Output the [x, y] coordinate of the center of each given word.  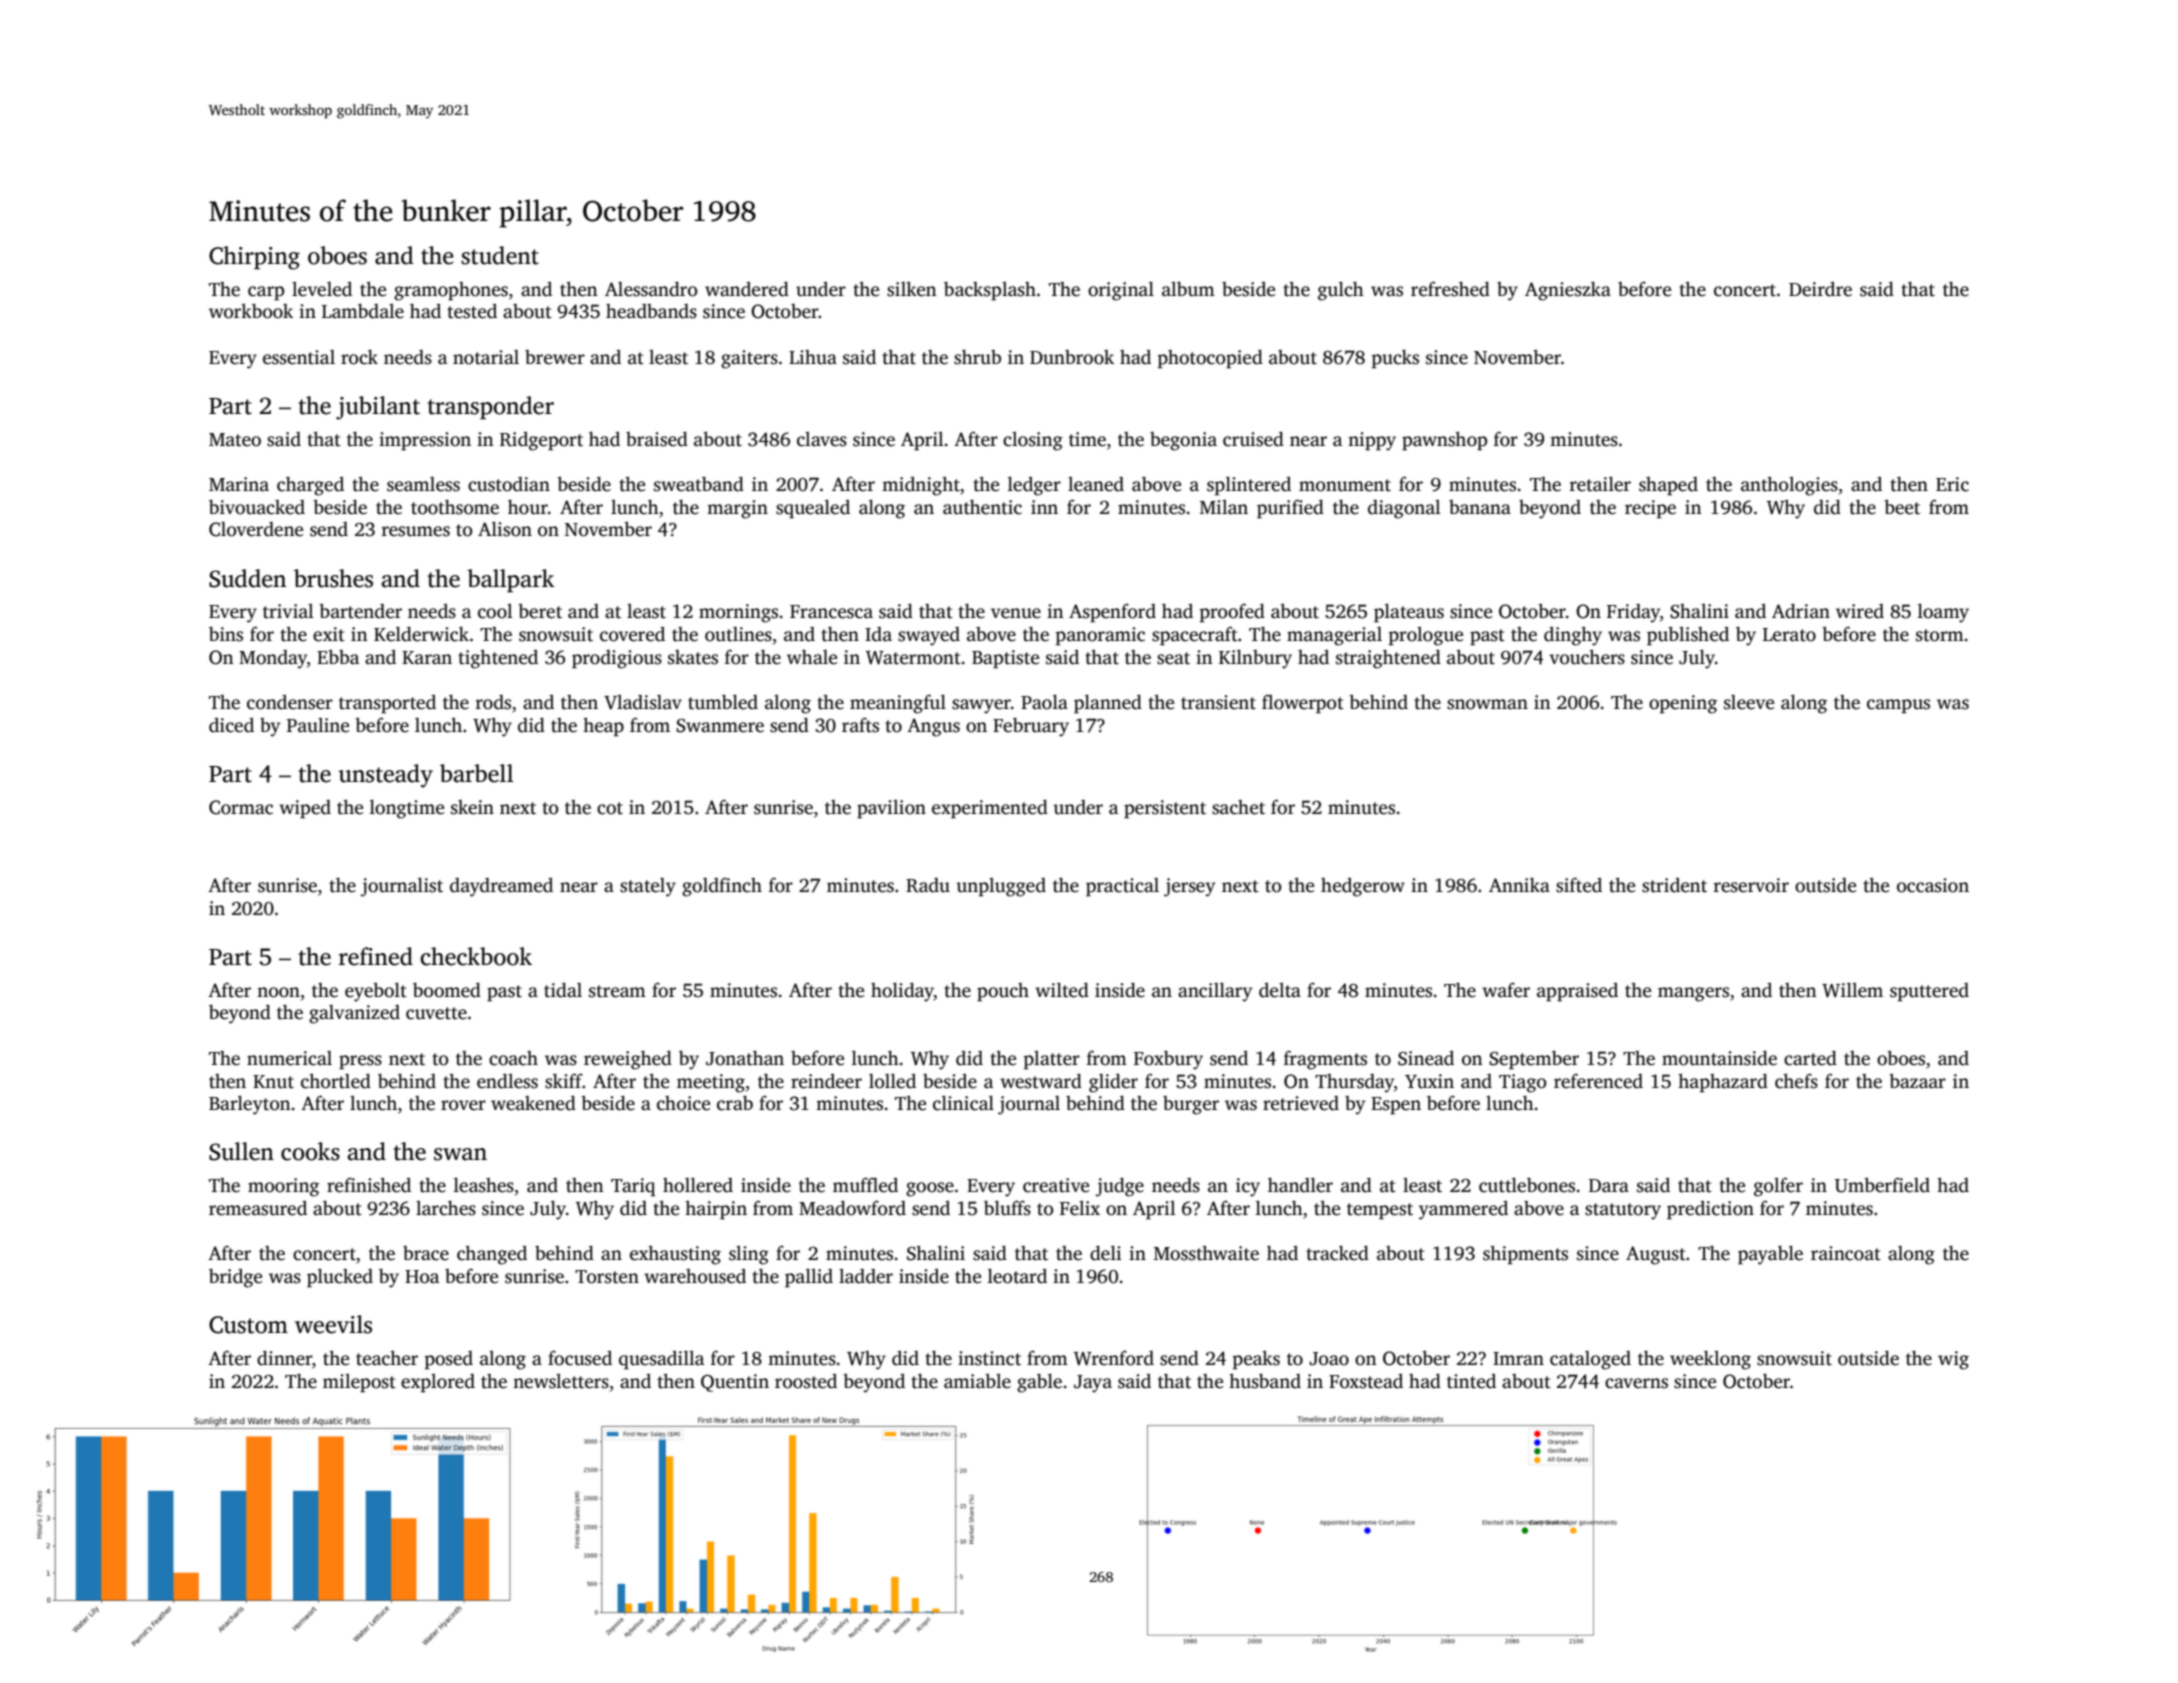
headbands [651, 311]
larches [446, 1208]
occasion [1933, 885]
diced [231, 725]
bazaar [1917, 1081]
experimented [990, 809]
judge [1120, 1187]
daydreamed [501, 887]
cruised [1253, 439]
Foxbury [1168, 1060]
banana [1480, 507]
